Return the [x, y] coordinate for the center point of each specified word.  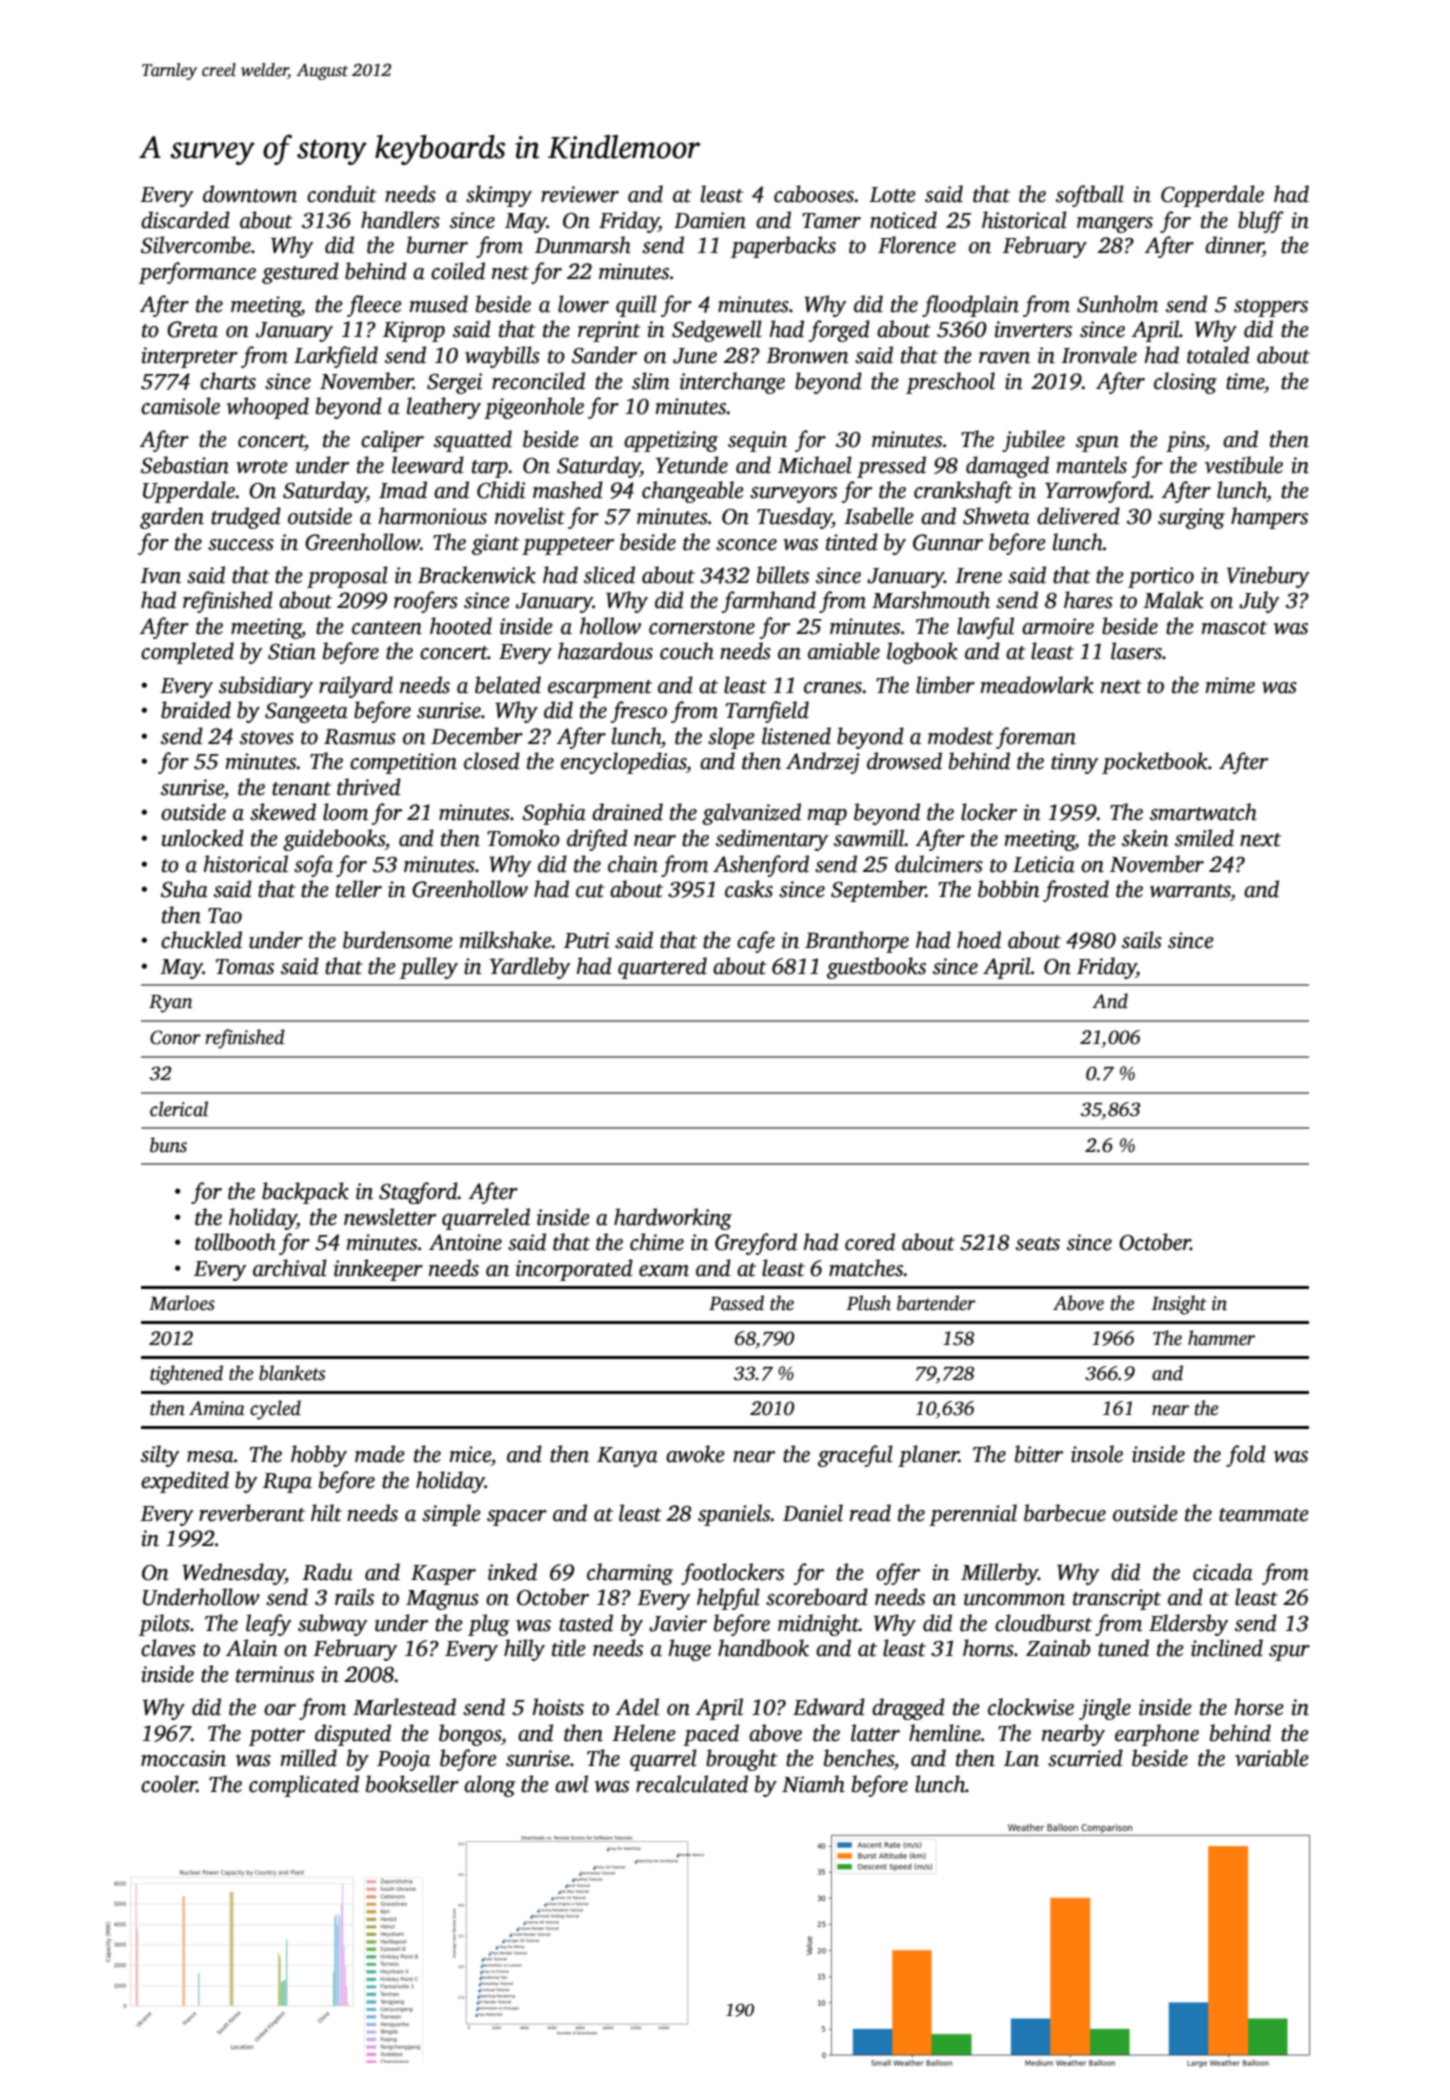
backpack [305, 1193]
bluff [1261, 222]
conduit [342, 194]
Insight [1179, 1305]
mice [470, 1454]
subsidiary [266, 687]
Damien [710, 220]
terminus [275, 1674]
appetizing [671, 441]
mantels [1091, 465]
